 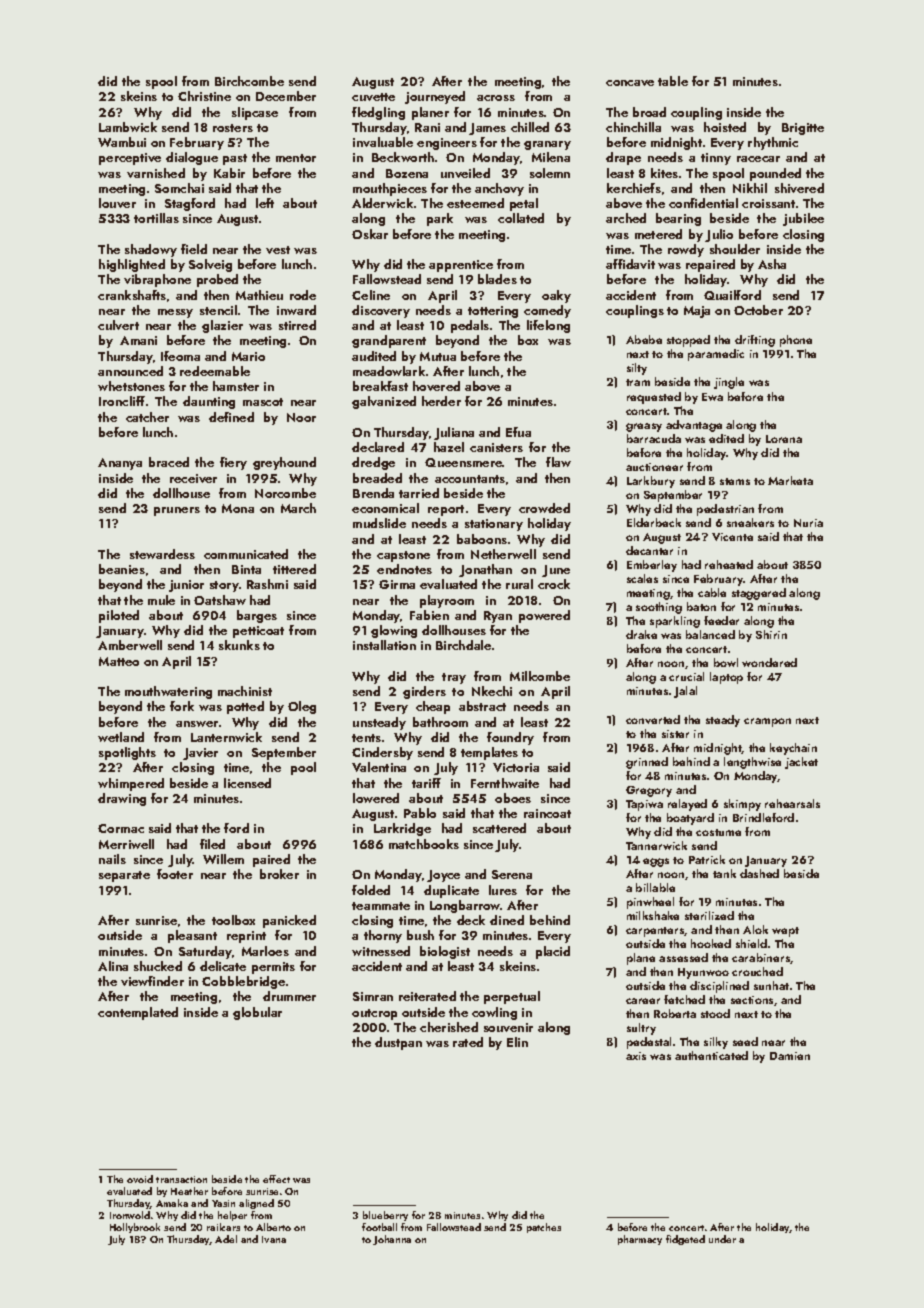 I want to click on converted, so click(x=653, y=719).
